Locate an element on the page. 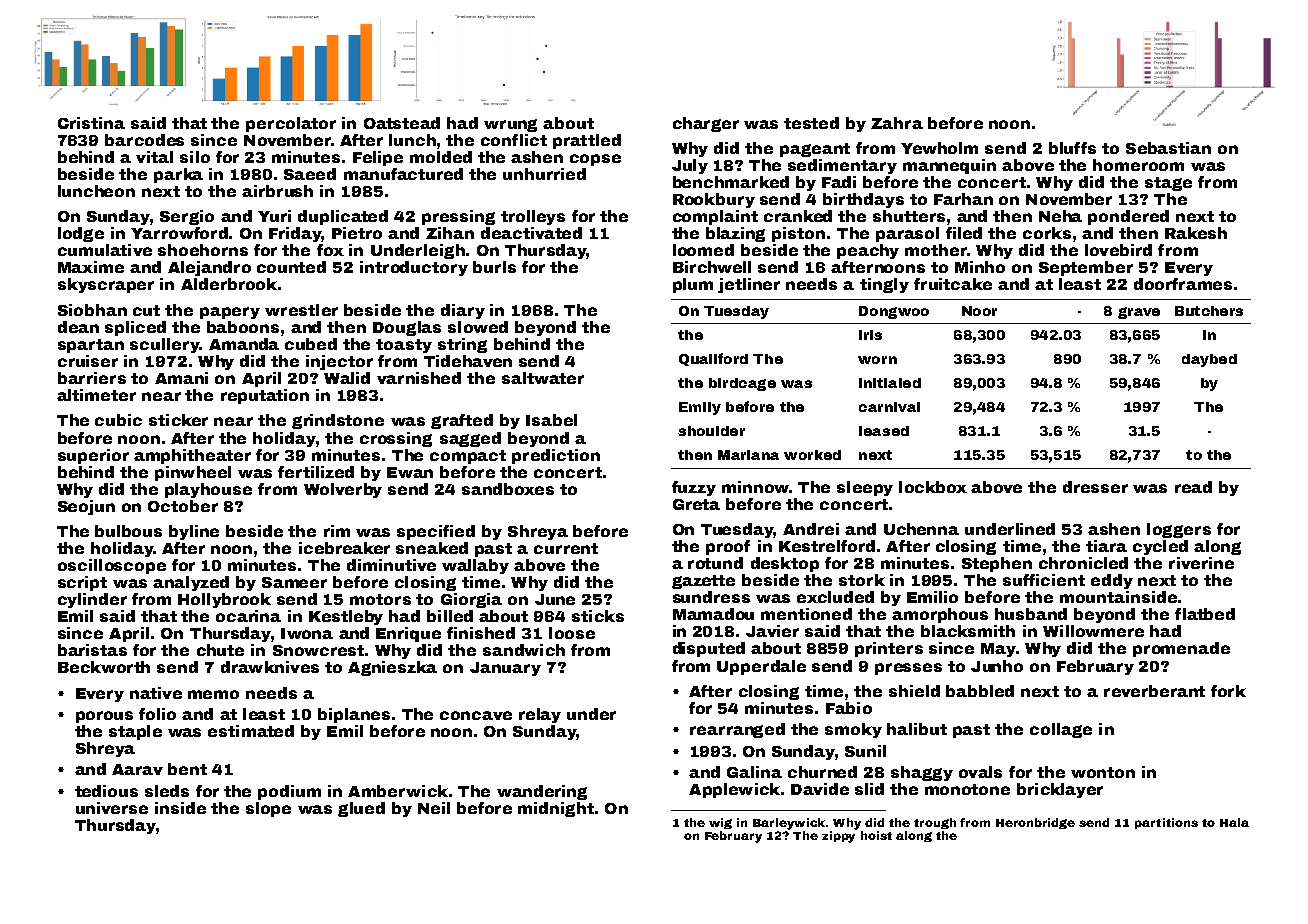 This image has height=924, width=1308. diary is located at coordinates (463, 311).
